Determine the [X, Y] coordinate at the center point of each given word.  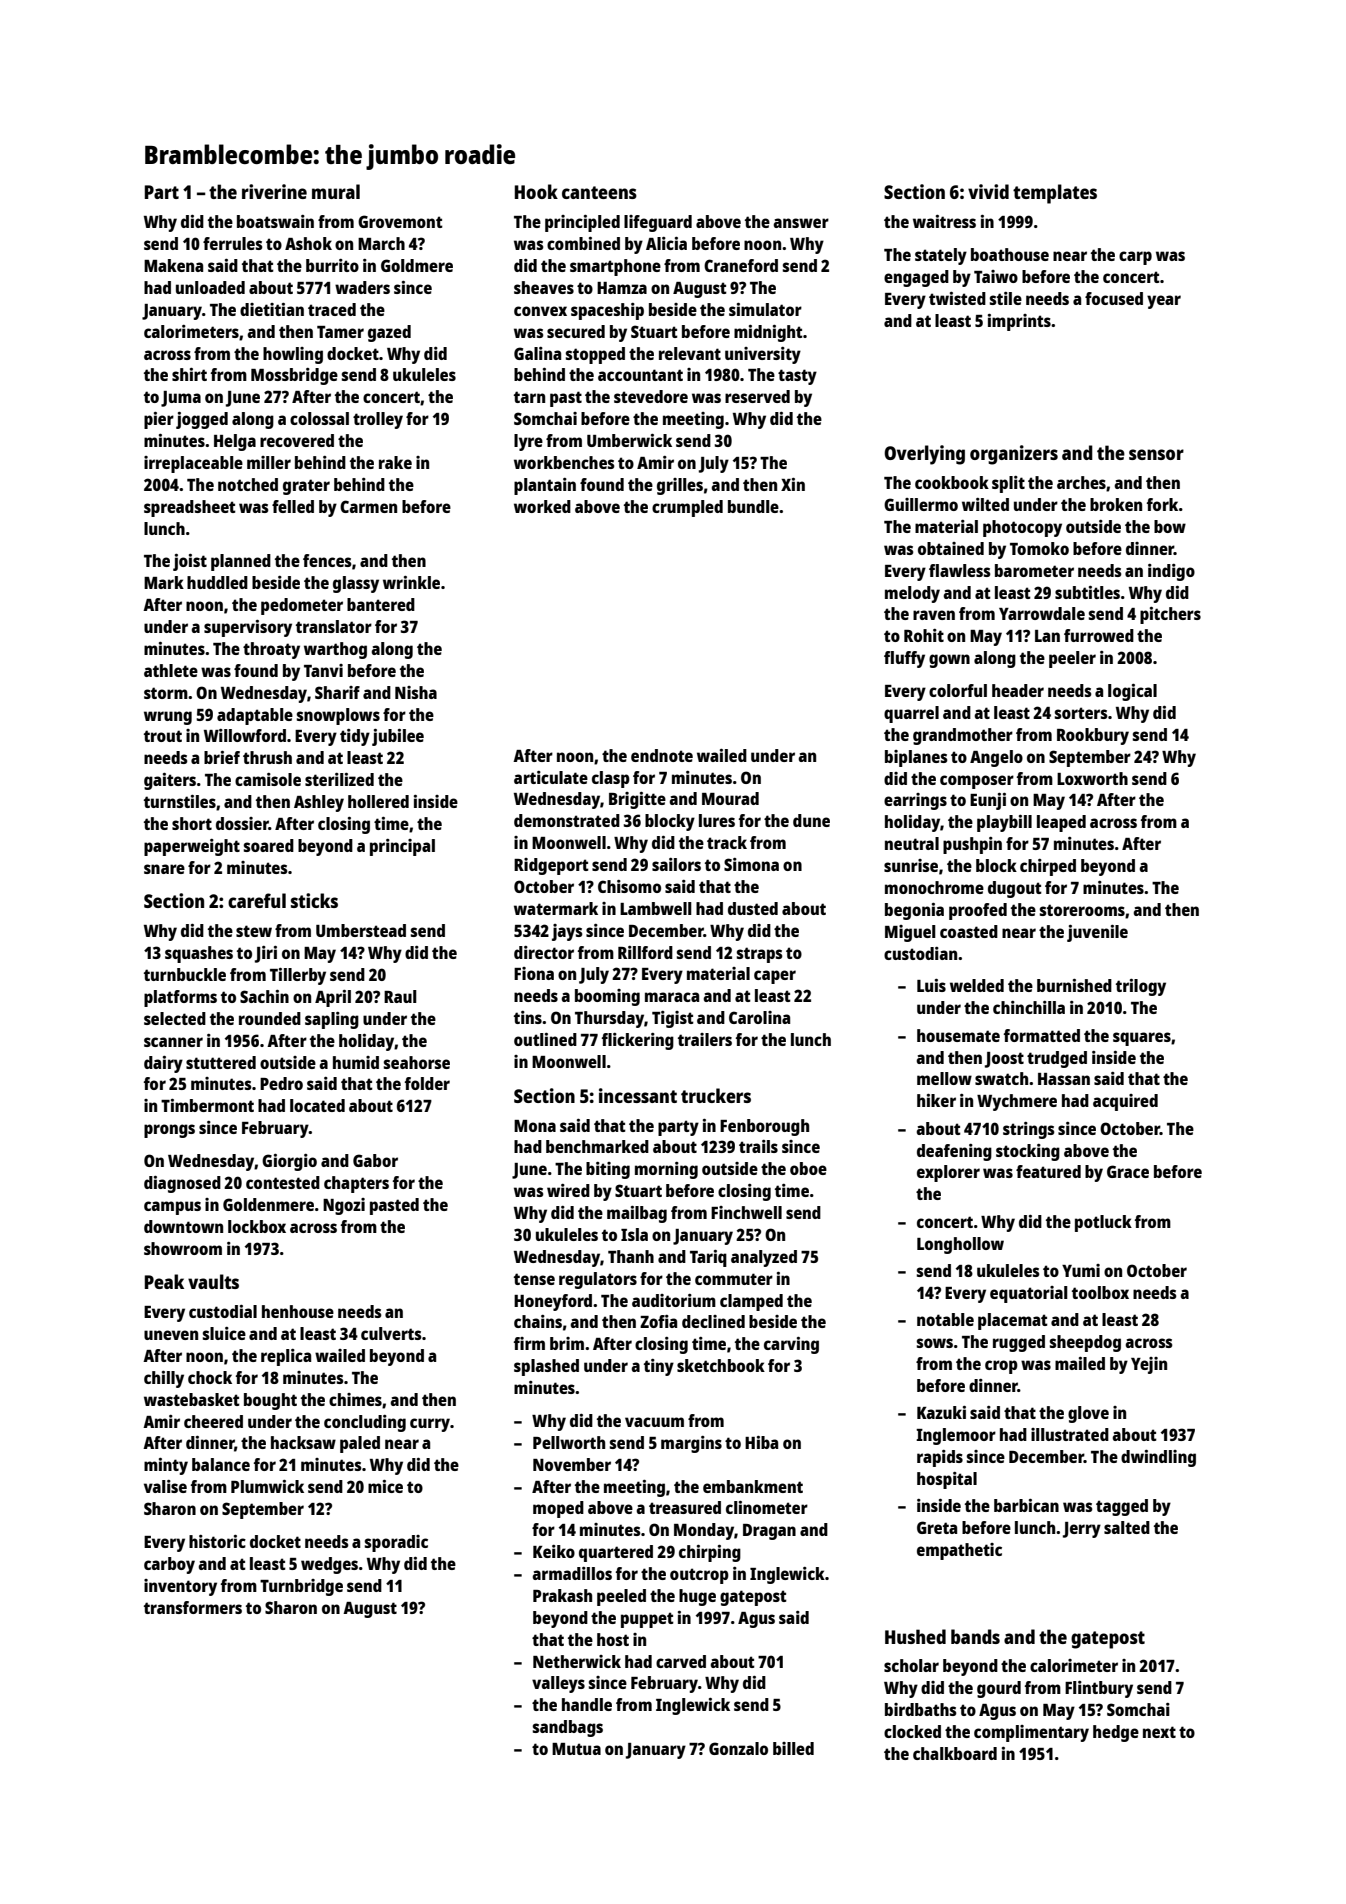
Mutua [576, 1749]
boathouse [1010, 254]
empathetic [959, 1551]
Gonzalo [738, 1748]
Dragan [769, 1532]
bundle [753, 506]
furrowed [1099, 635]
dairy [163, 1064]
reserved [757, 396]
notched [248, 484]
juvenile [1097, 933]
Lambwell [656, 908]
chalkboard [955, 1753]
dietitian [272, 309]
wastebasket [192, 1399]
